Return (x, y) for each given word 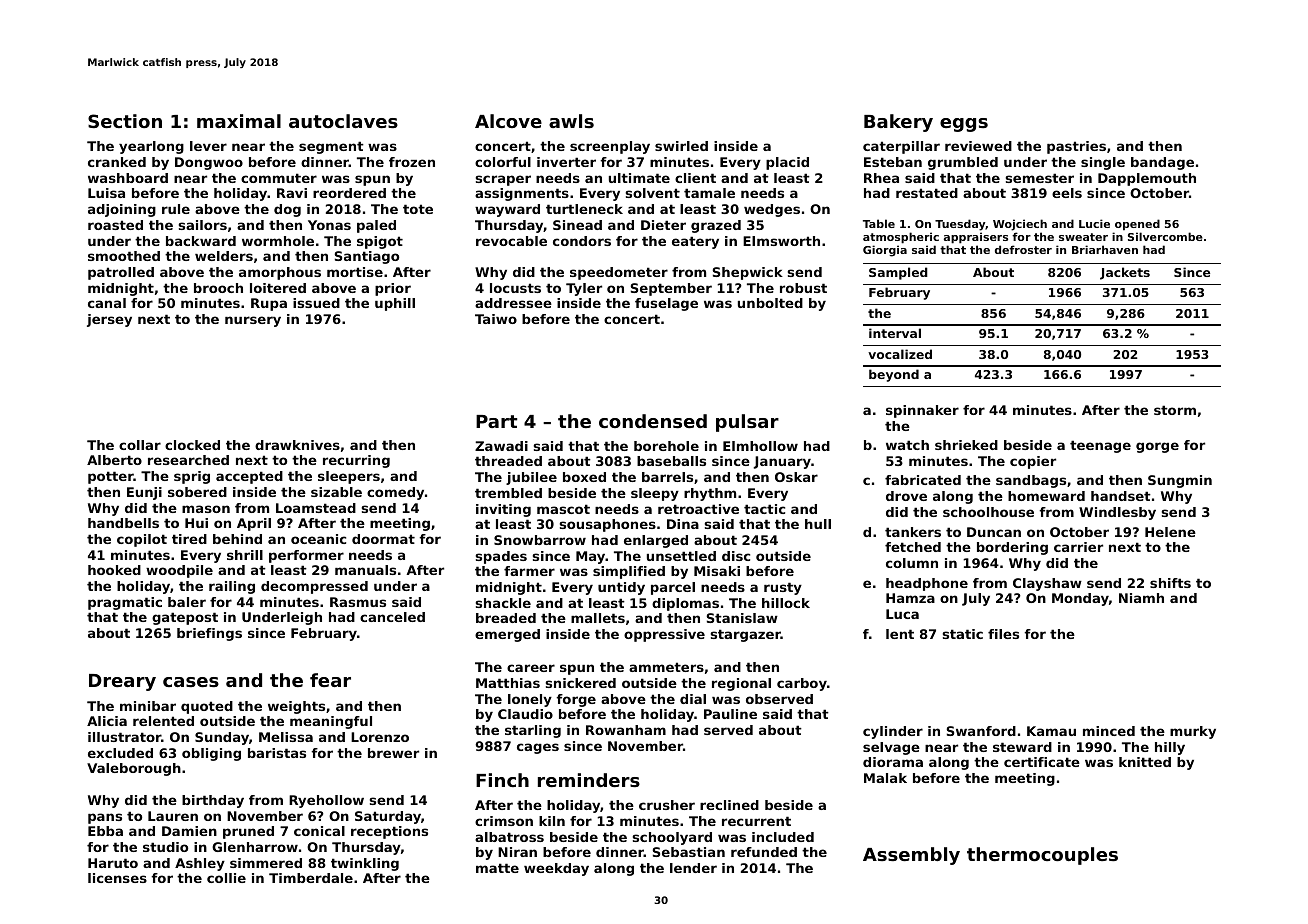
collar (140, 445)
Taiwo (496, 319)
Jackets (1125, 273)
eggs (964, 125)
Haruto (113, 863)
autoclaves (343, 121)
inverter (566, 162)
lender (693, 868)
